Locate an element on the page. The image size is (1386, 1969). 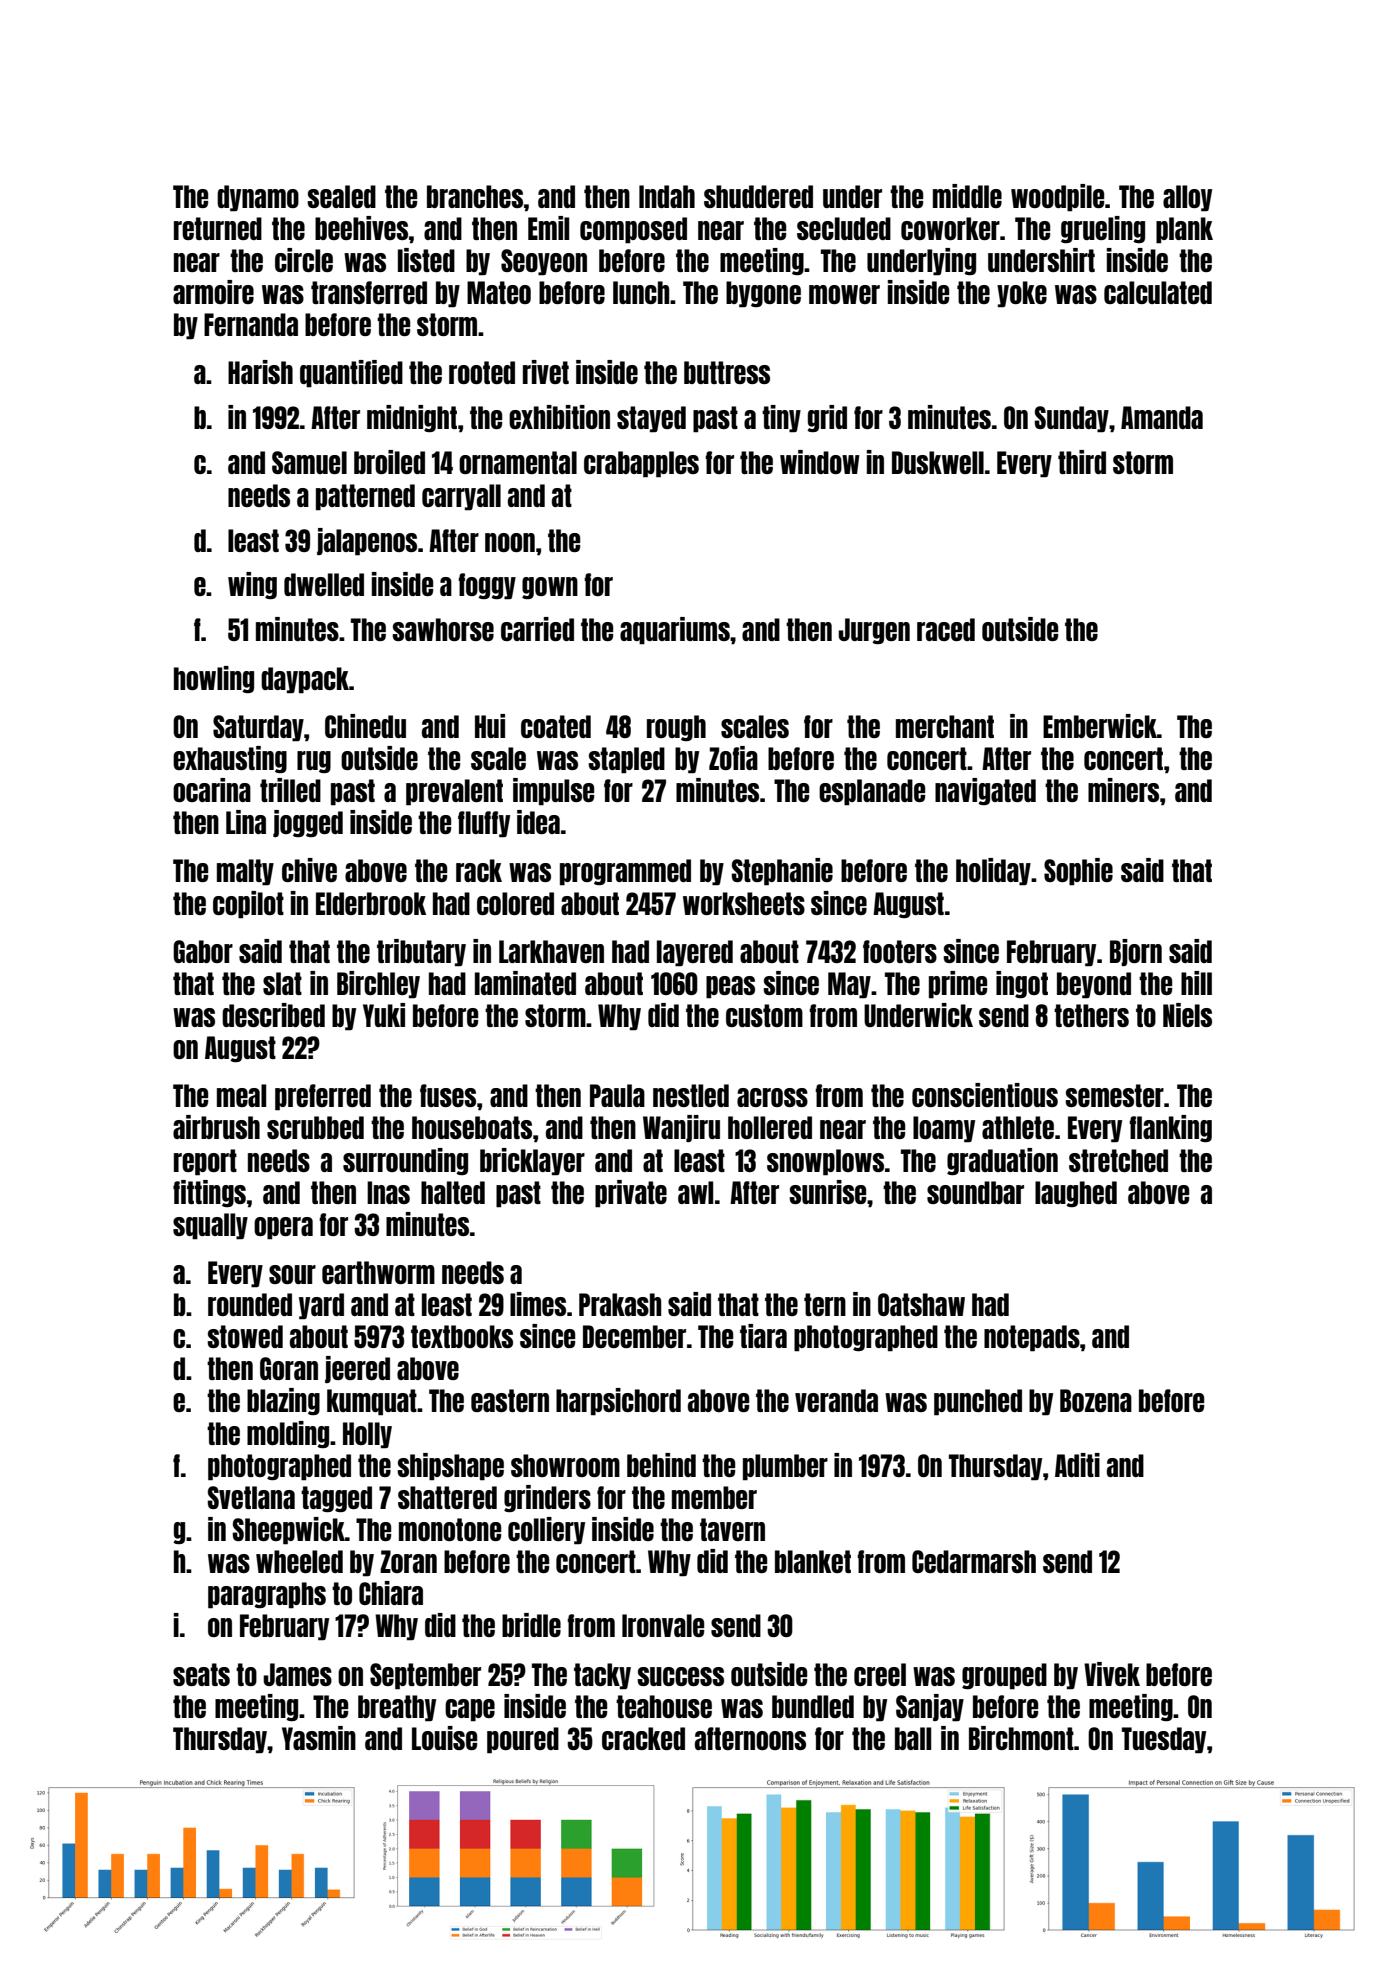
Paula is located at coordinates (617, 1095).
